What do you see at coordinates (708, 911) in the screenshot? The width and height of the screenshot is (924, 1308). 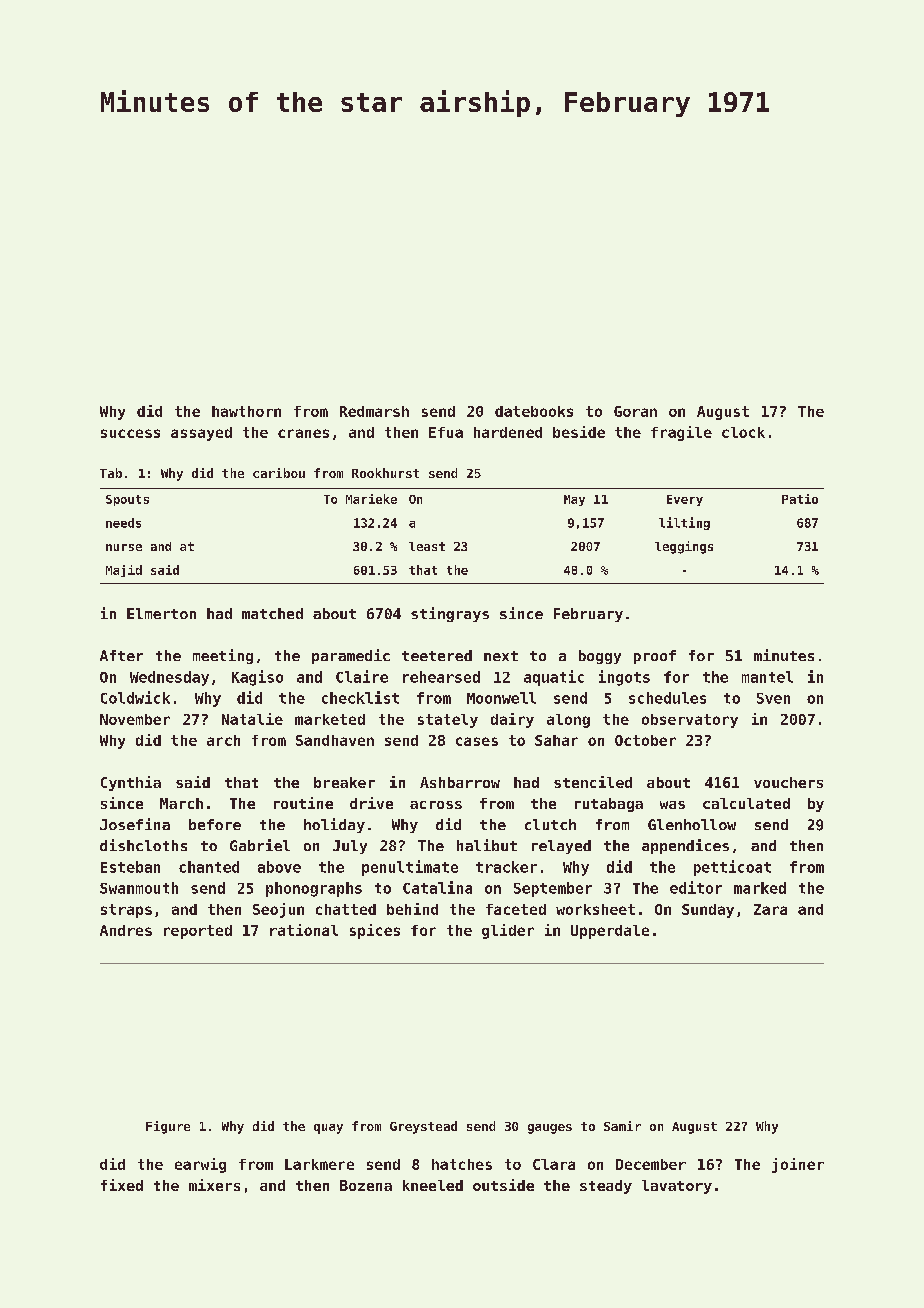 I see `Sunday` at bounding box center [708, 911].
